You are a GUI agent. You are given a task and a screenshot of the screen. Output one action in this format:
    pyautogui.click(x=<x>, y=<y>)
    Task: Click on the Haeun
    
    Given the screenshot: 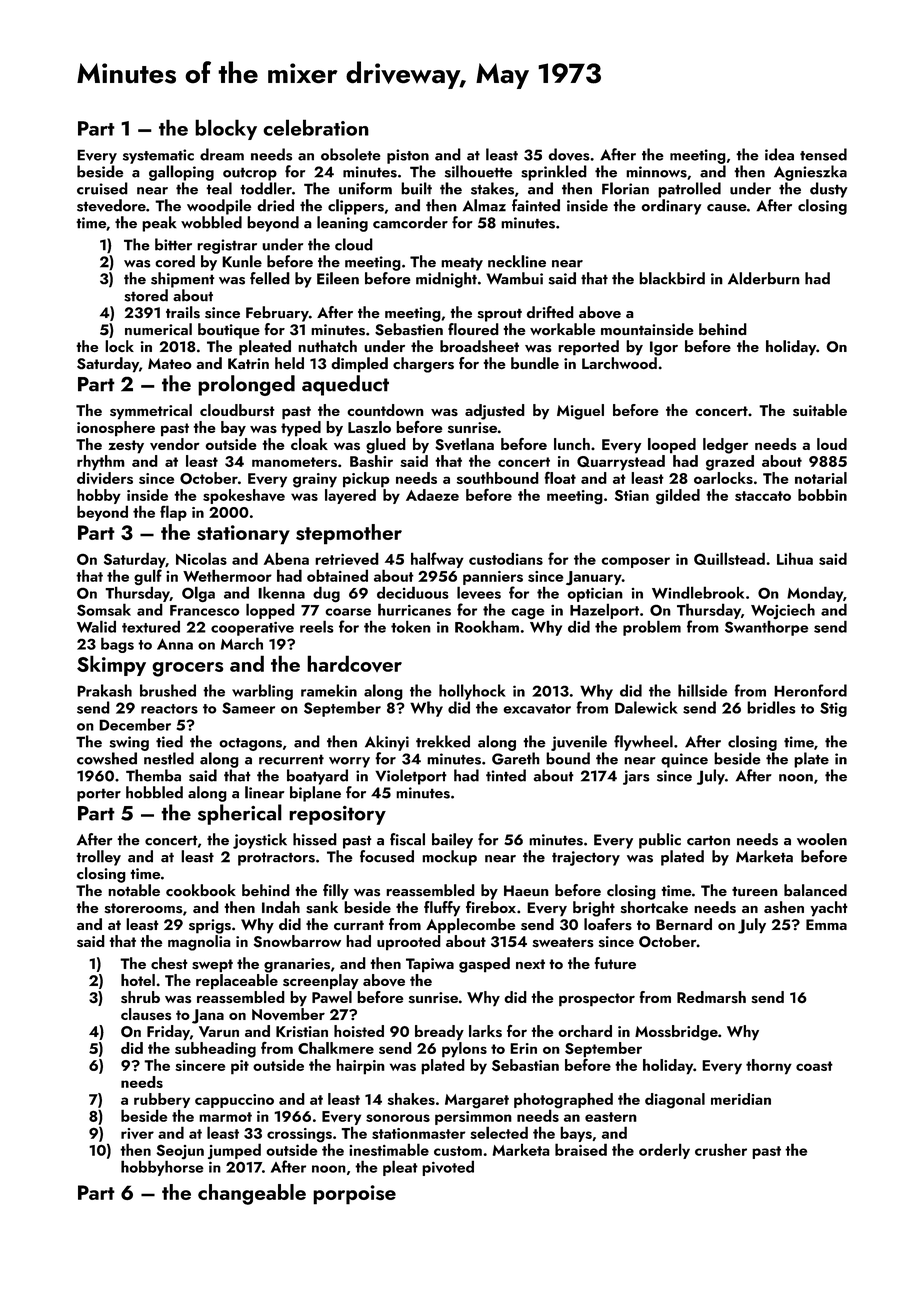 What is the action you would take?
    pyautogui.click(x=526, y=891)
